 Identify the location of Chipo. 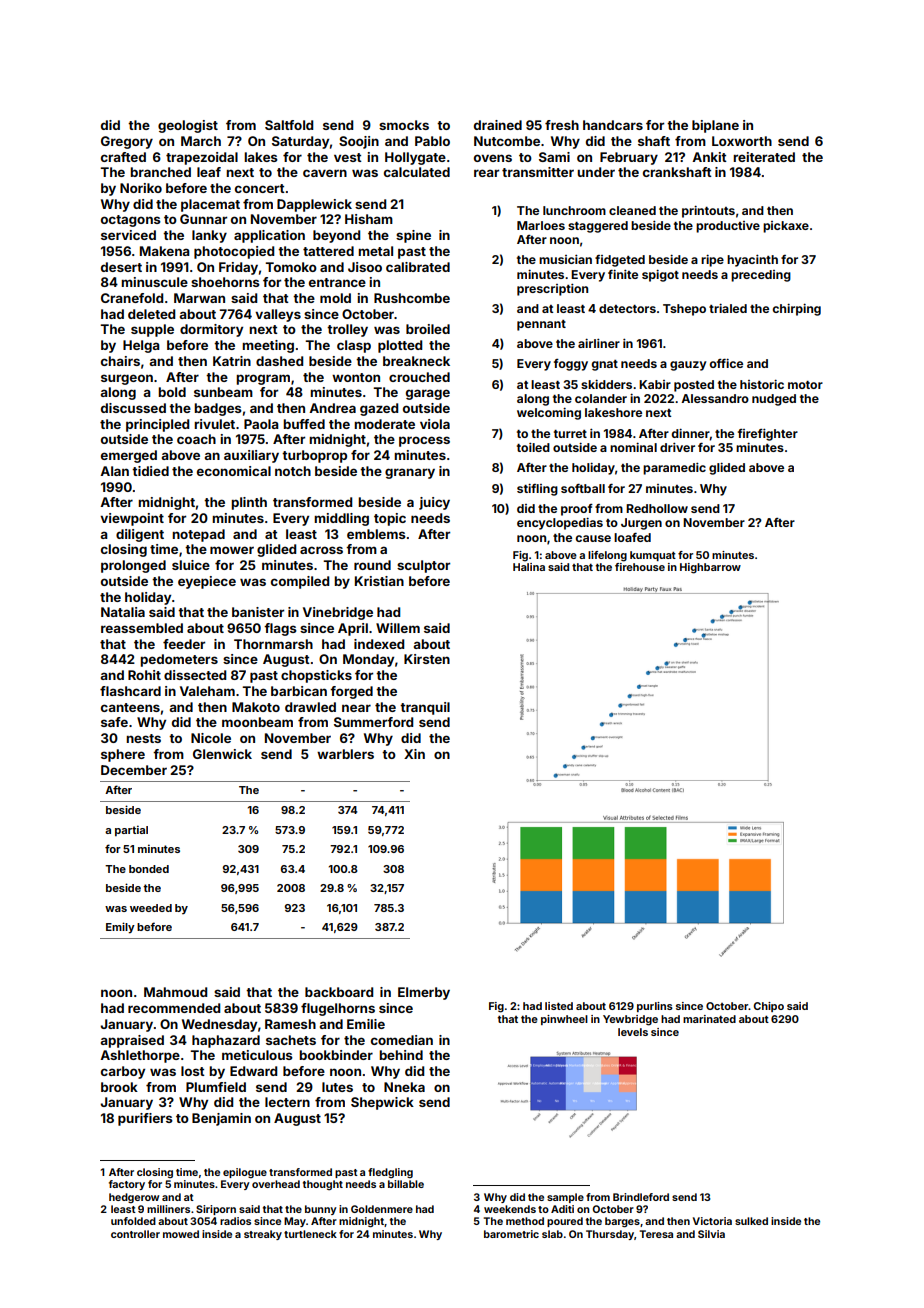
(769, 1007).
